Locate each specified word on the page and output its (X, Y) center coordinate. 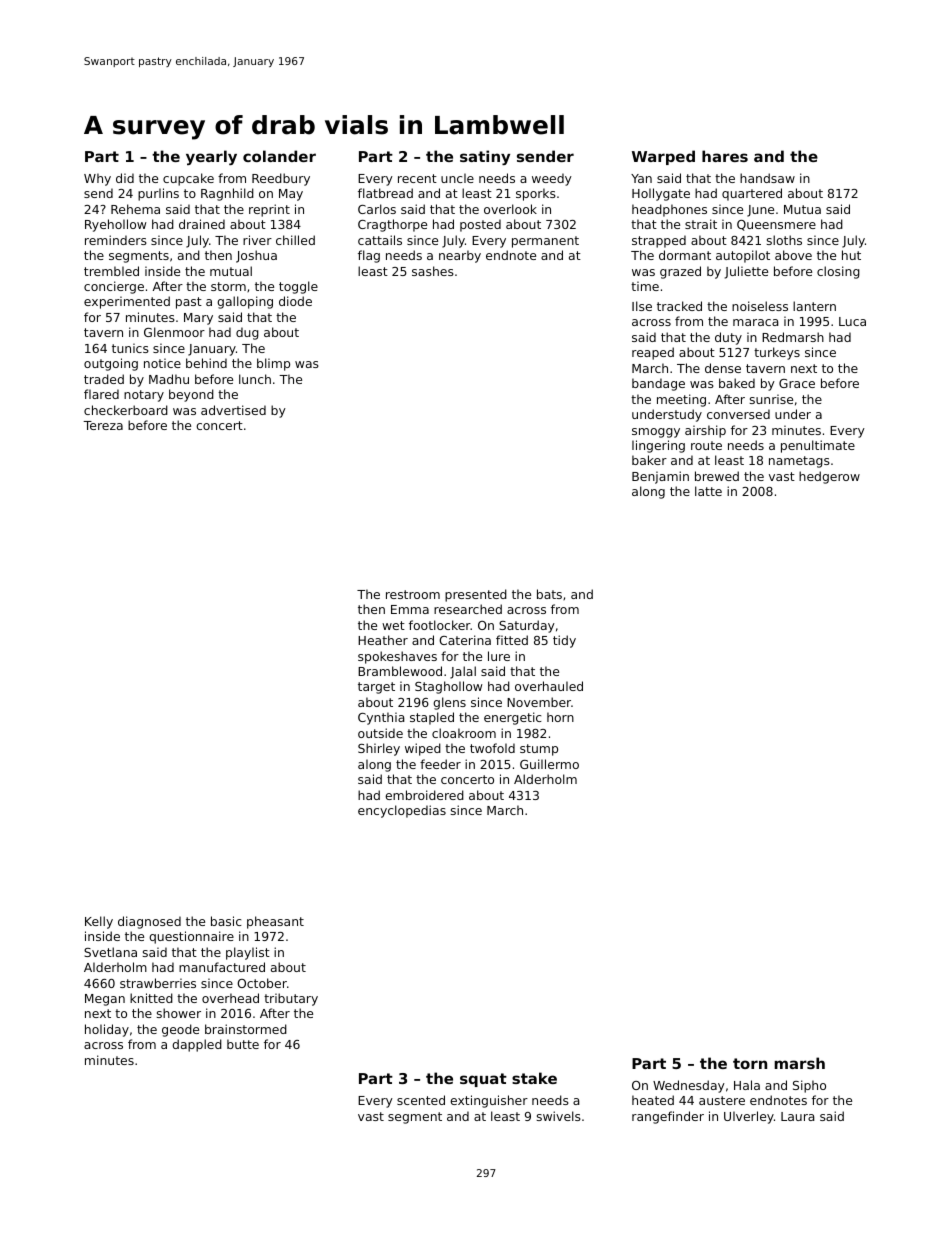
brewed (717, 476)
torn (750, 1063)
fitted (512, 640)
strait (701, 224)
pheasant (275, 922)
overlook (510, 209)
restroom (413, 594)
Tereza (103, 425)
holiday (107, 1030)
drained (202, 224)
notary (144, 396)
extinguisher (489, 1101)
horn (560, 717)
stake (534, 1078)
